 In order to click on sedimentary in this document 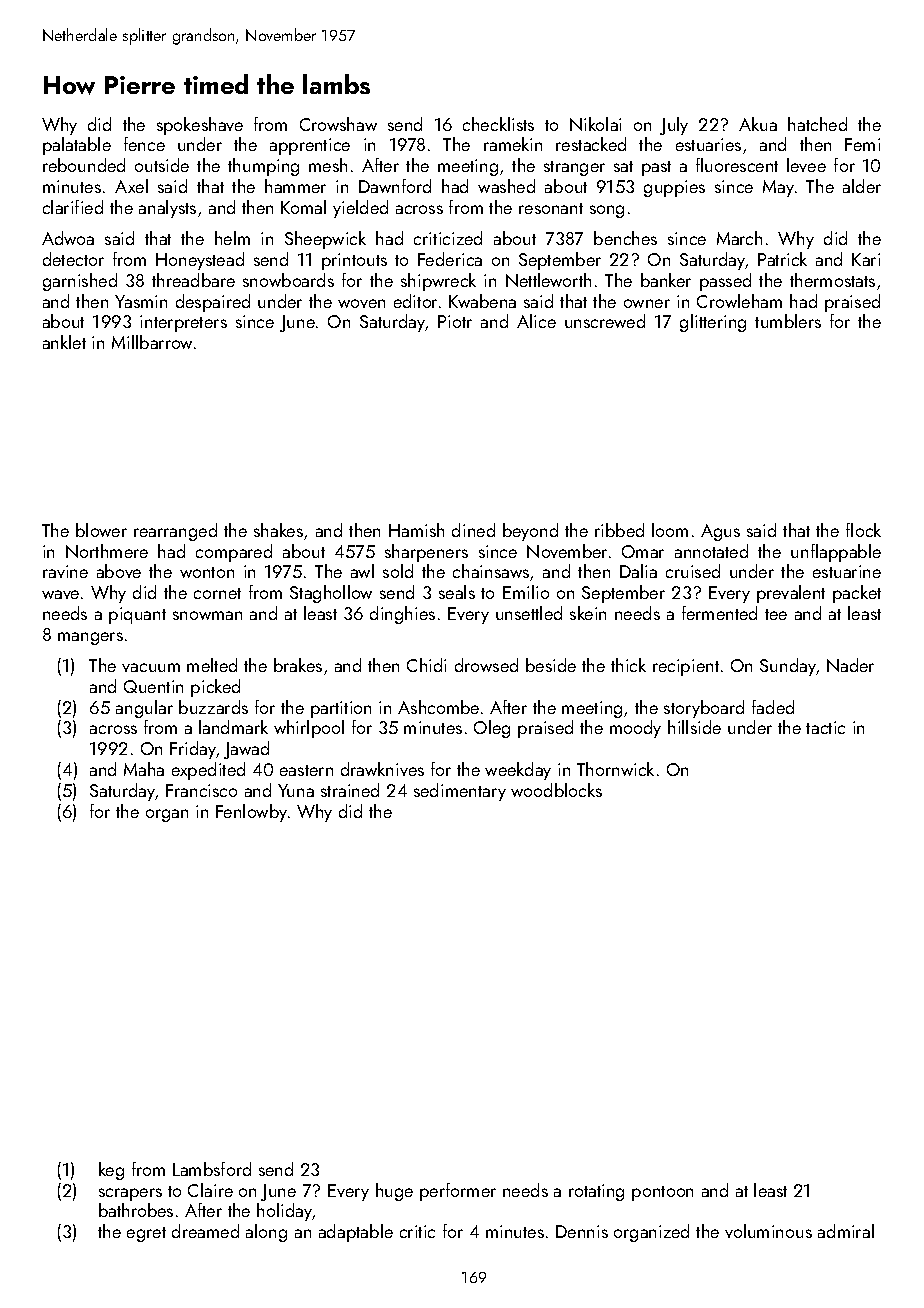, I will do `click(460, 792)`.
